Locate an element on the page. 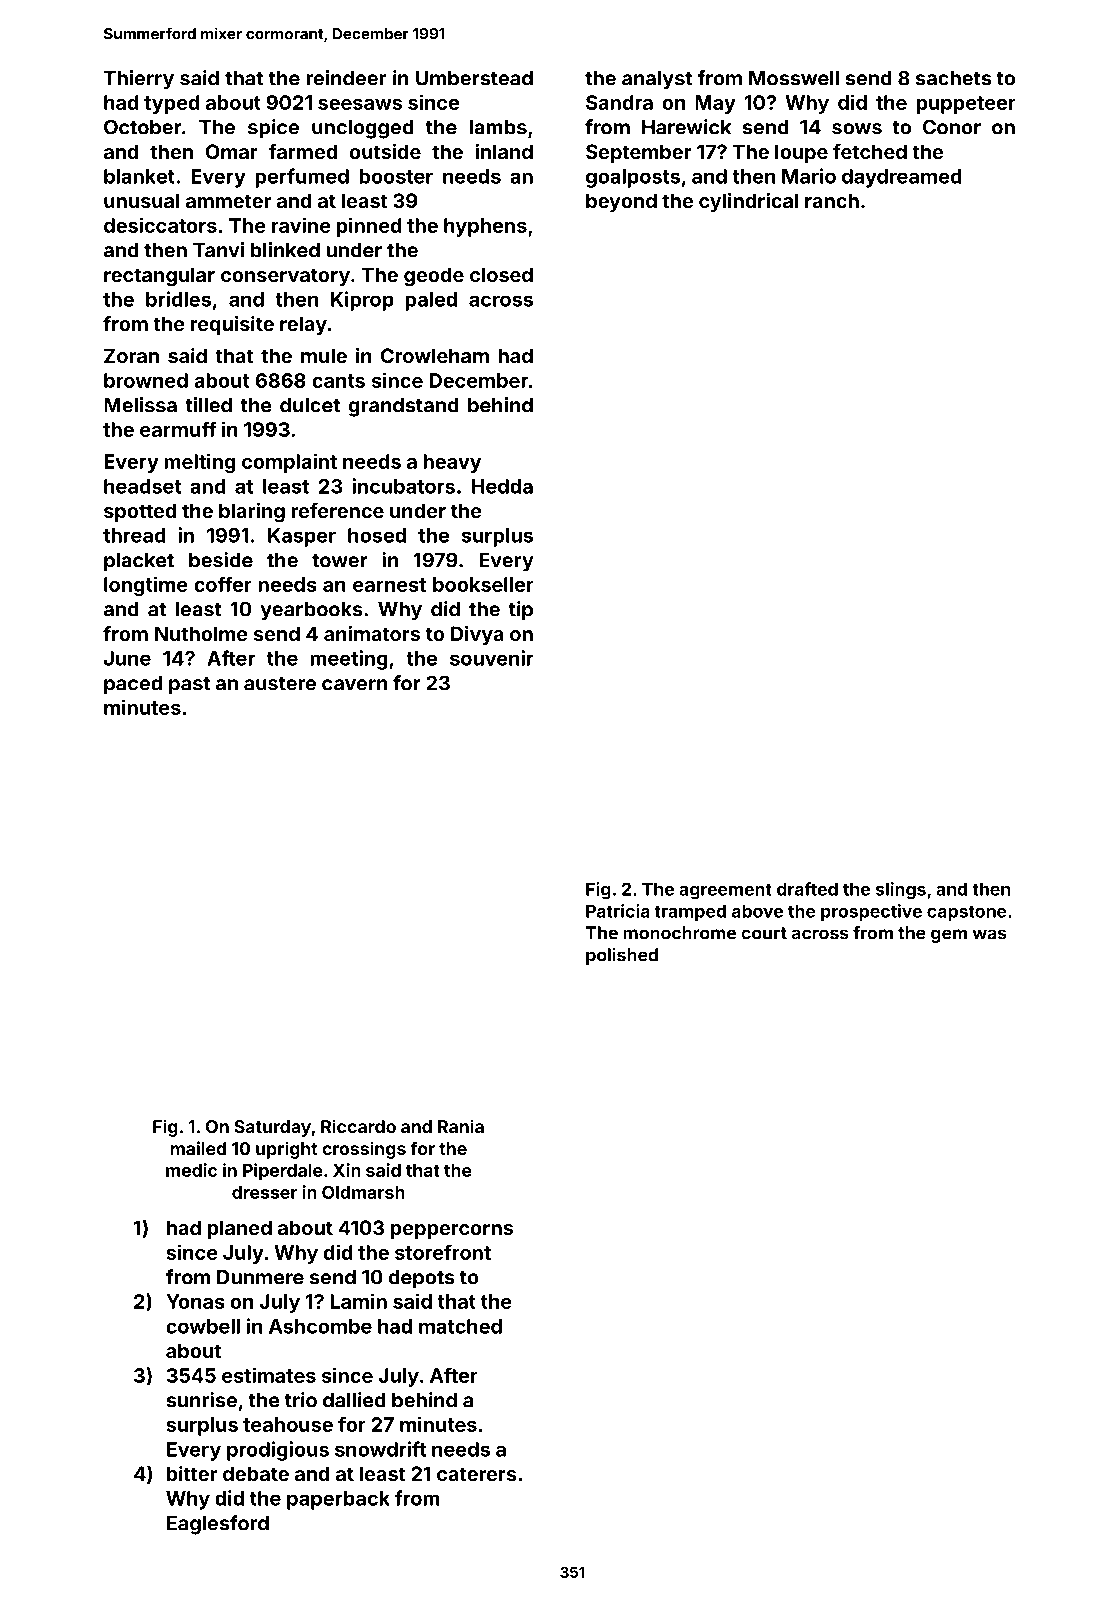  capstone is located at coordinates (967, 913).
